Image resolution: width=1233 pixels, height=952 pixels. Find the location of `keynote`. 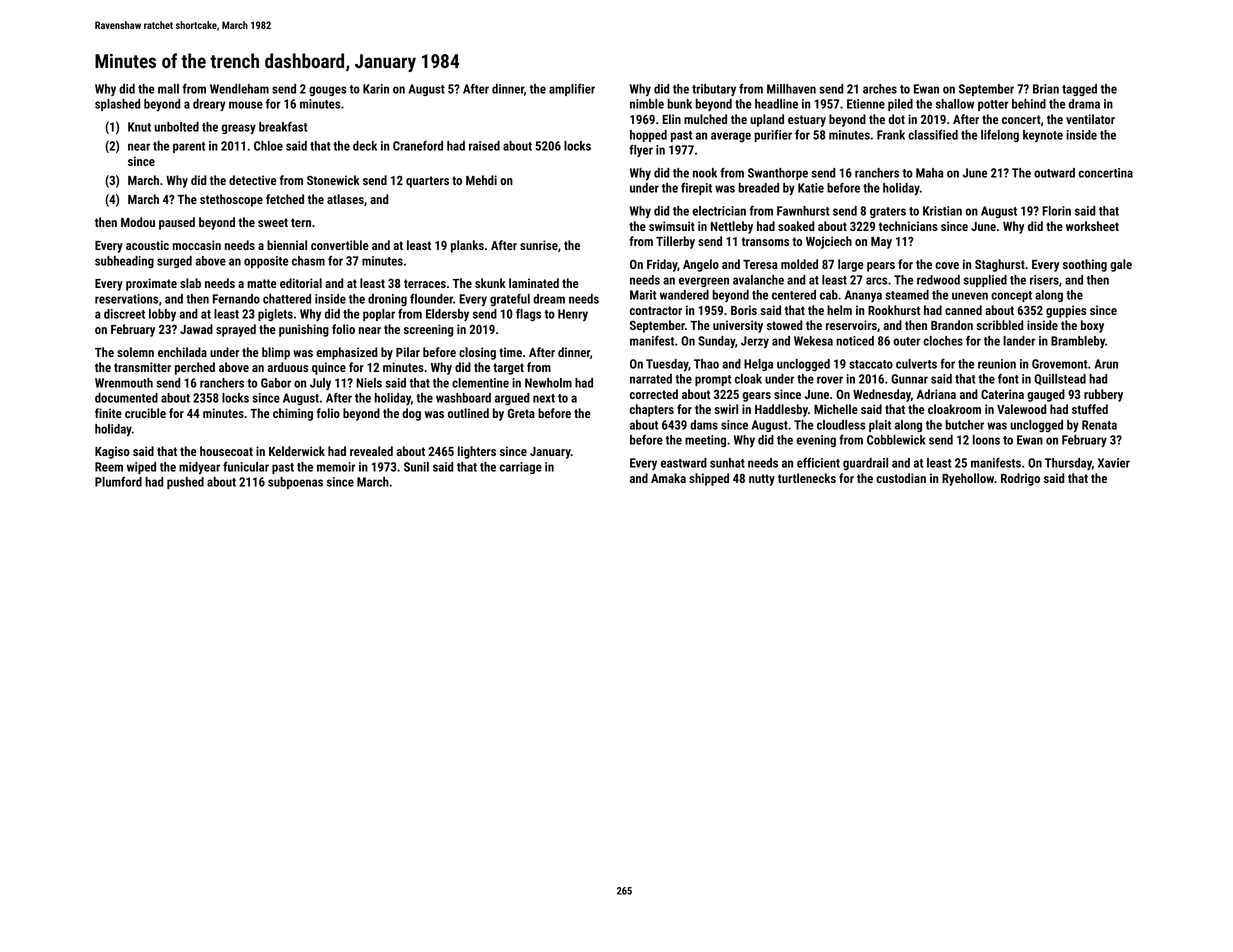

keynote is located at coordinates (1043, 136).
